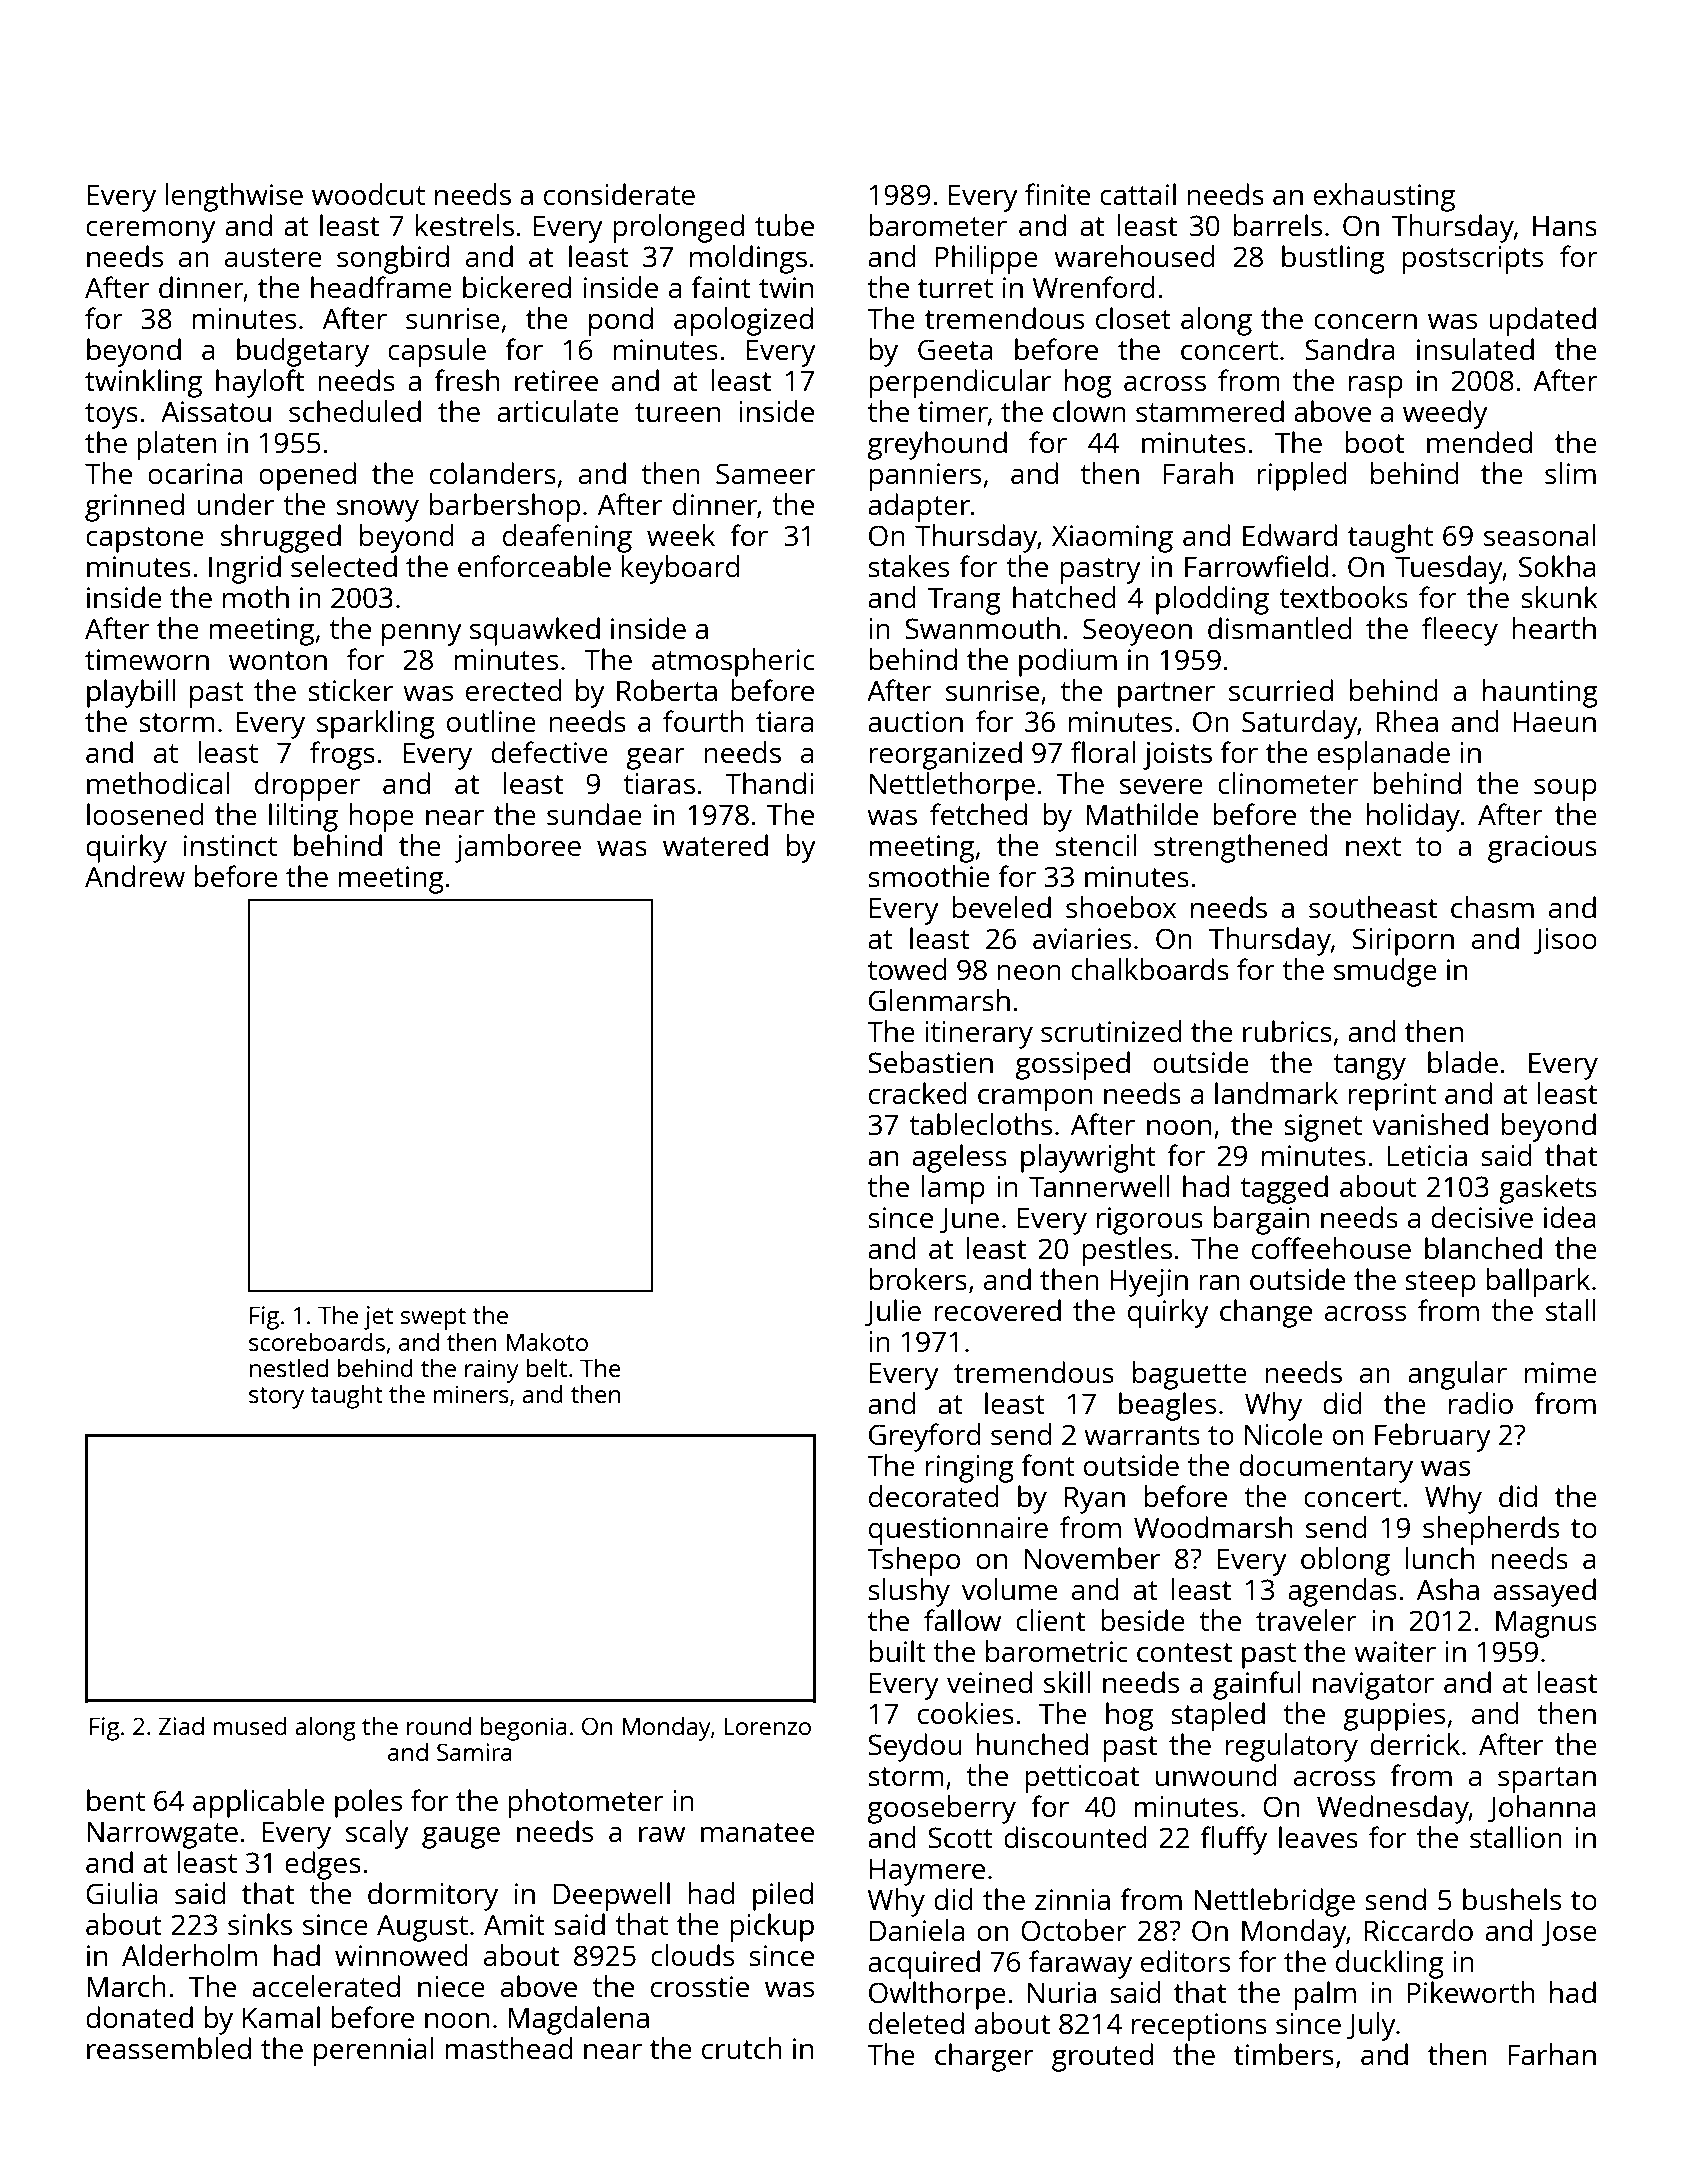  Describe the element at coordinates (1384, 197) in the screenshot. I see `exhausting` at that location.
